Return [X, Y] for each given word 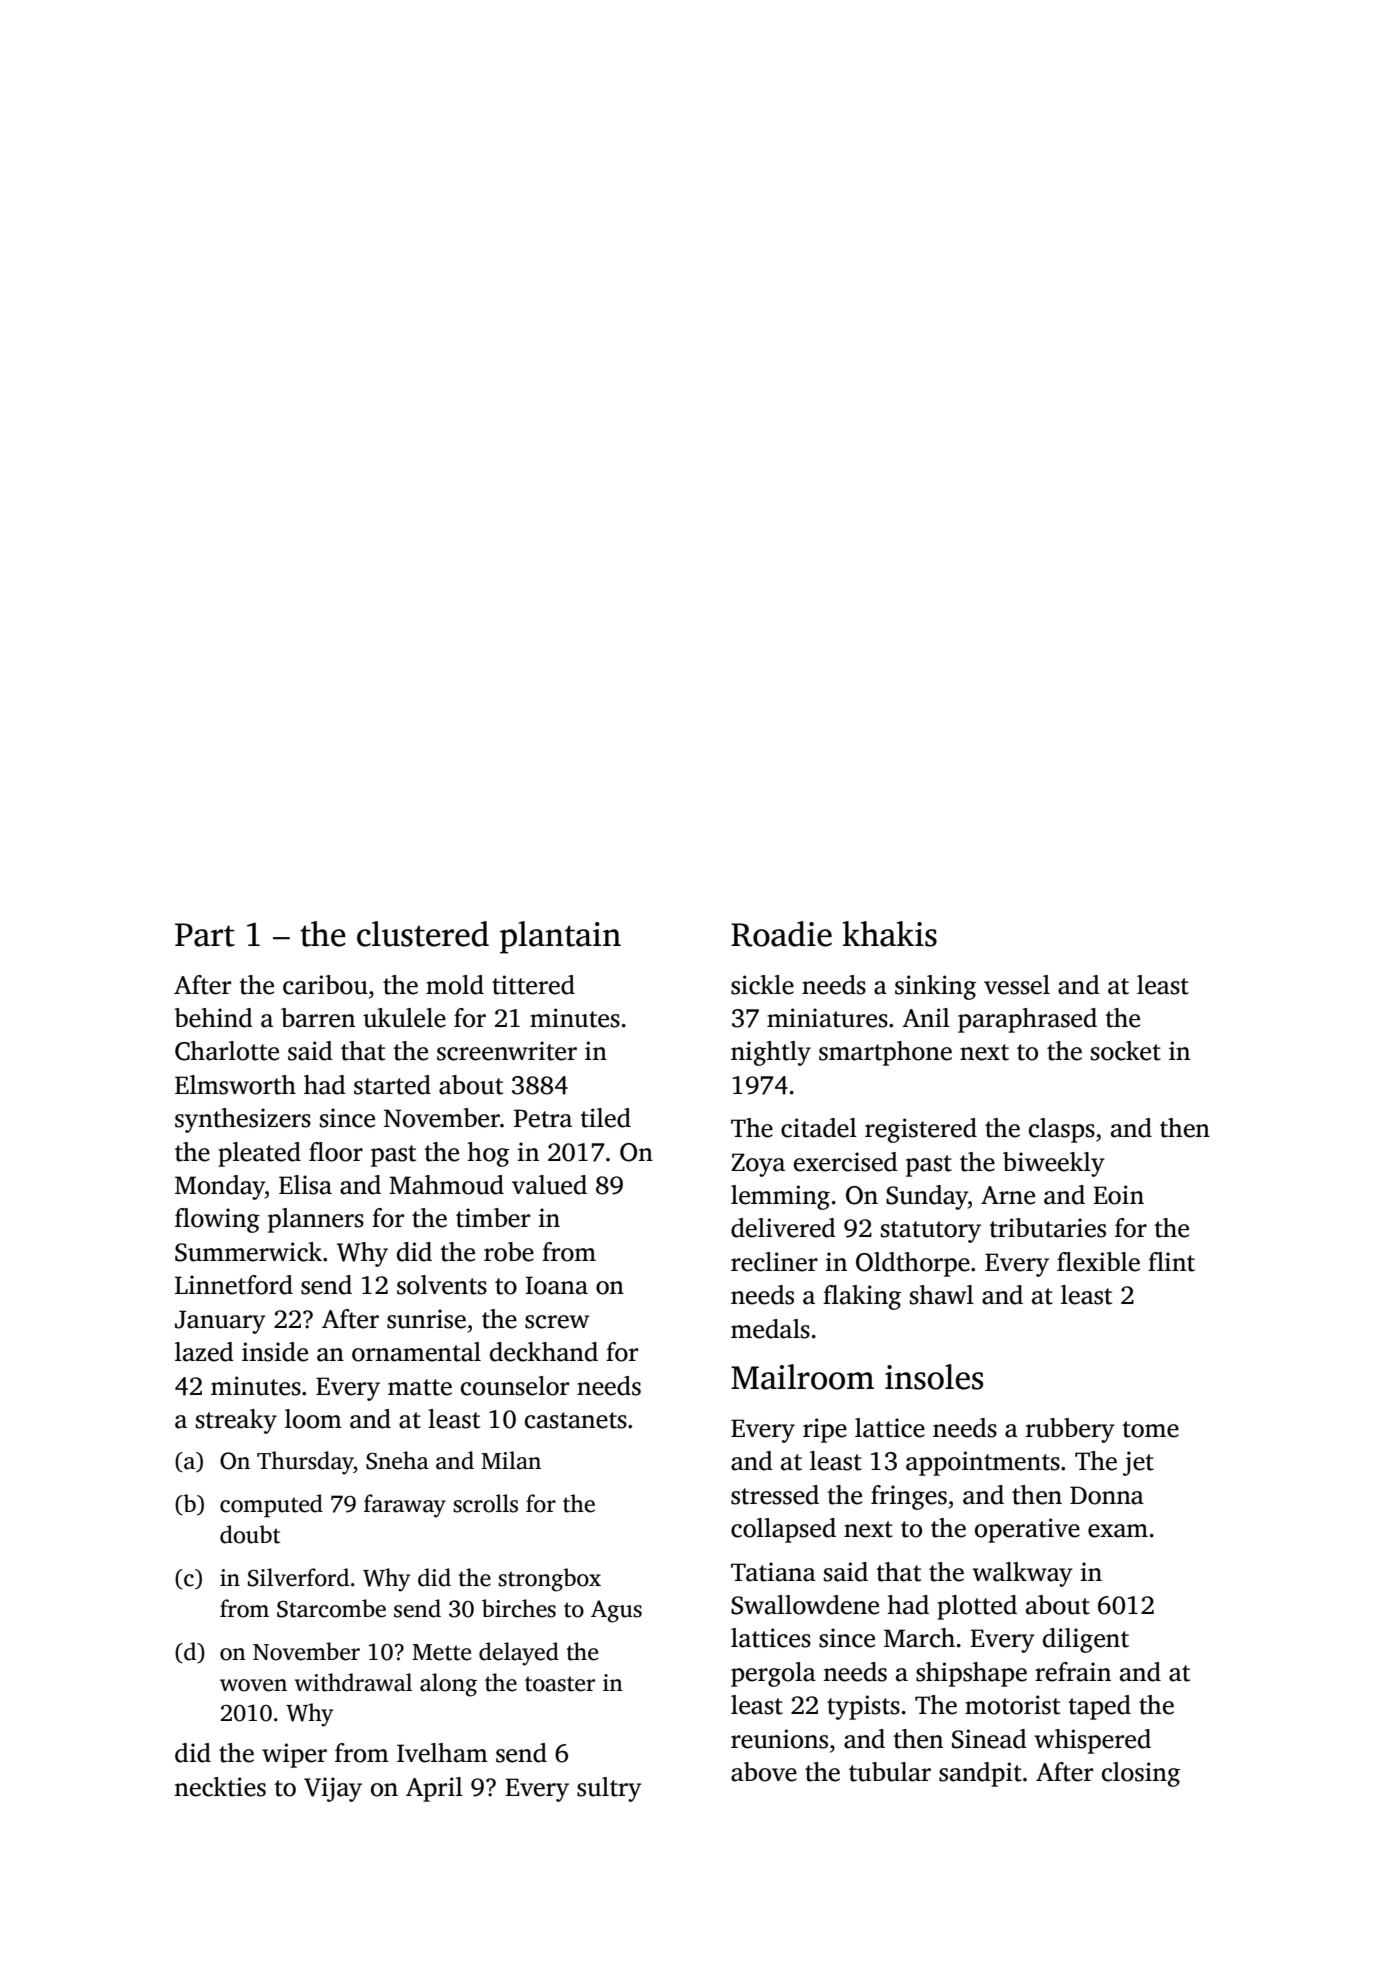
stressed [775, 1495]
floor [336, 1152]
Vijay [333, 1789]
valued [549, 1185]
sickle [762, 985]
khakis [890, 934]
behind [213, 1018]
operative [1027, 1530]
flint [1171, 1262]
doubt [250, 1534]
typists [863, 1707]
